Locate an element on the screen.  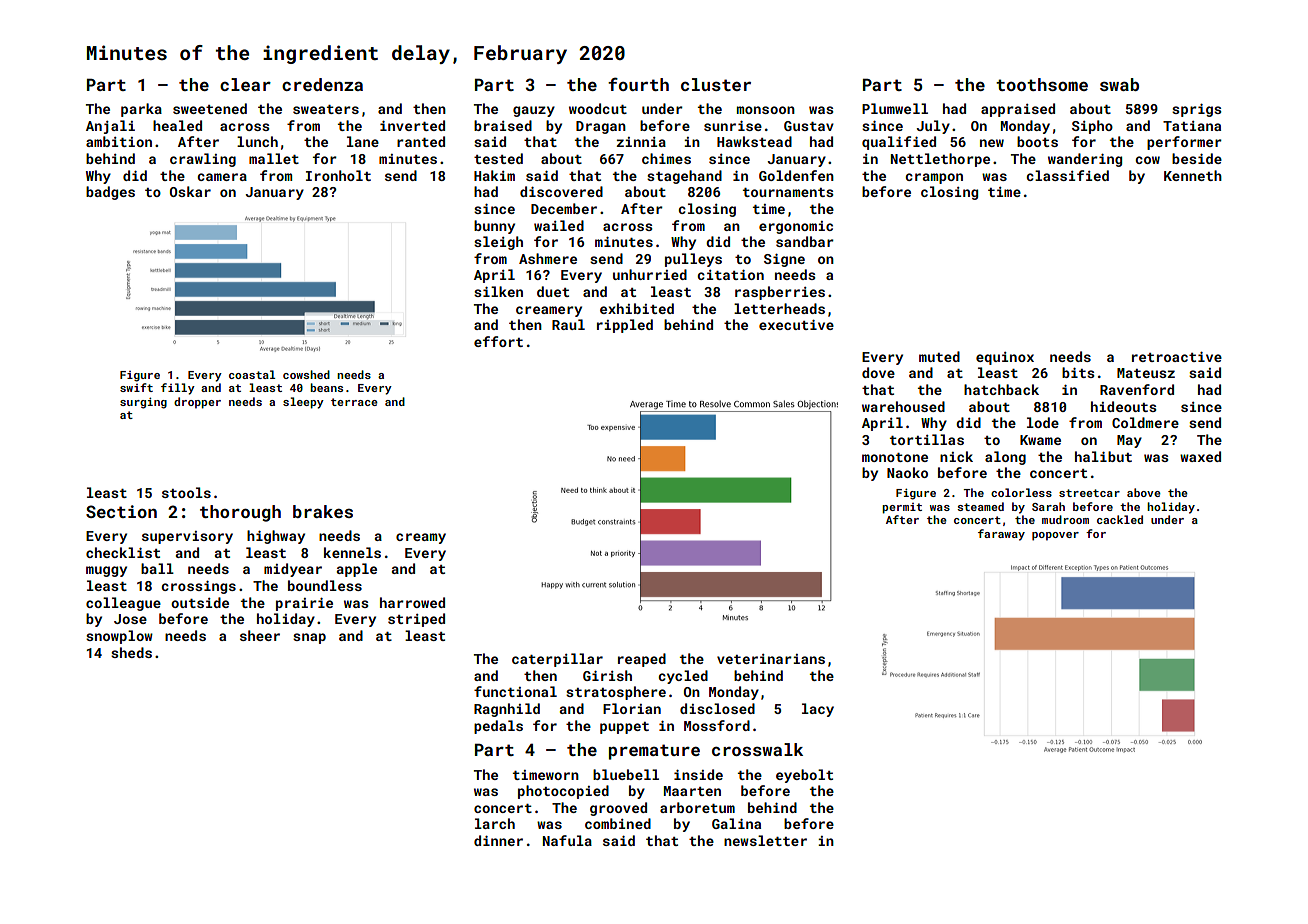
Kenneth is located at coordinates (1193, 175).
